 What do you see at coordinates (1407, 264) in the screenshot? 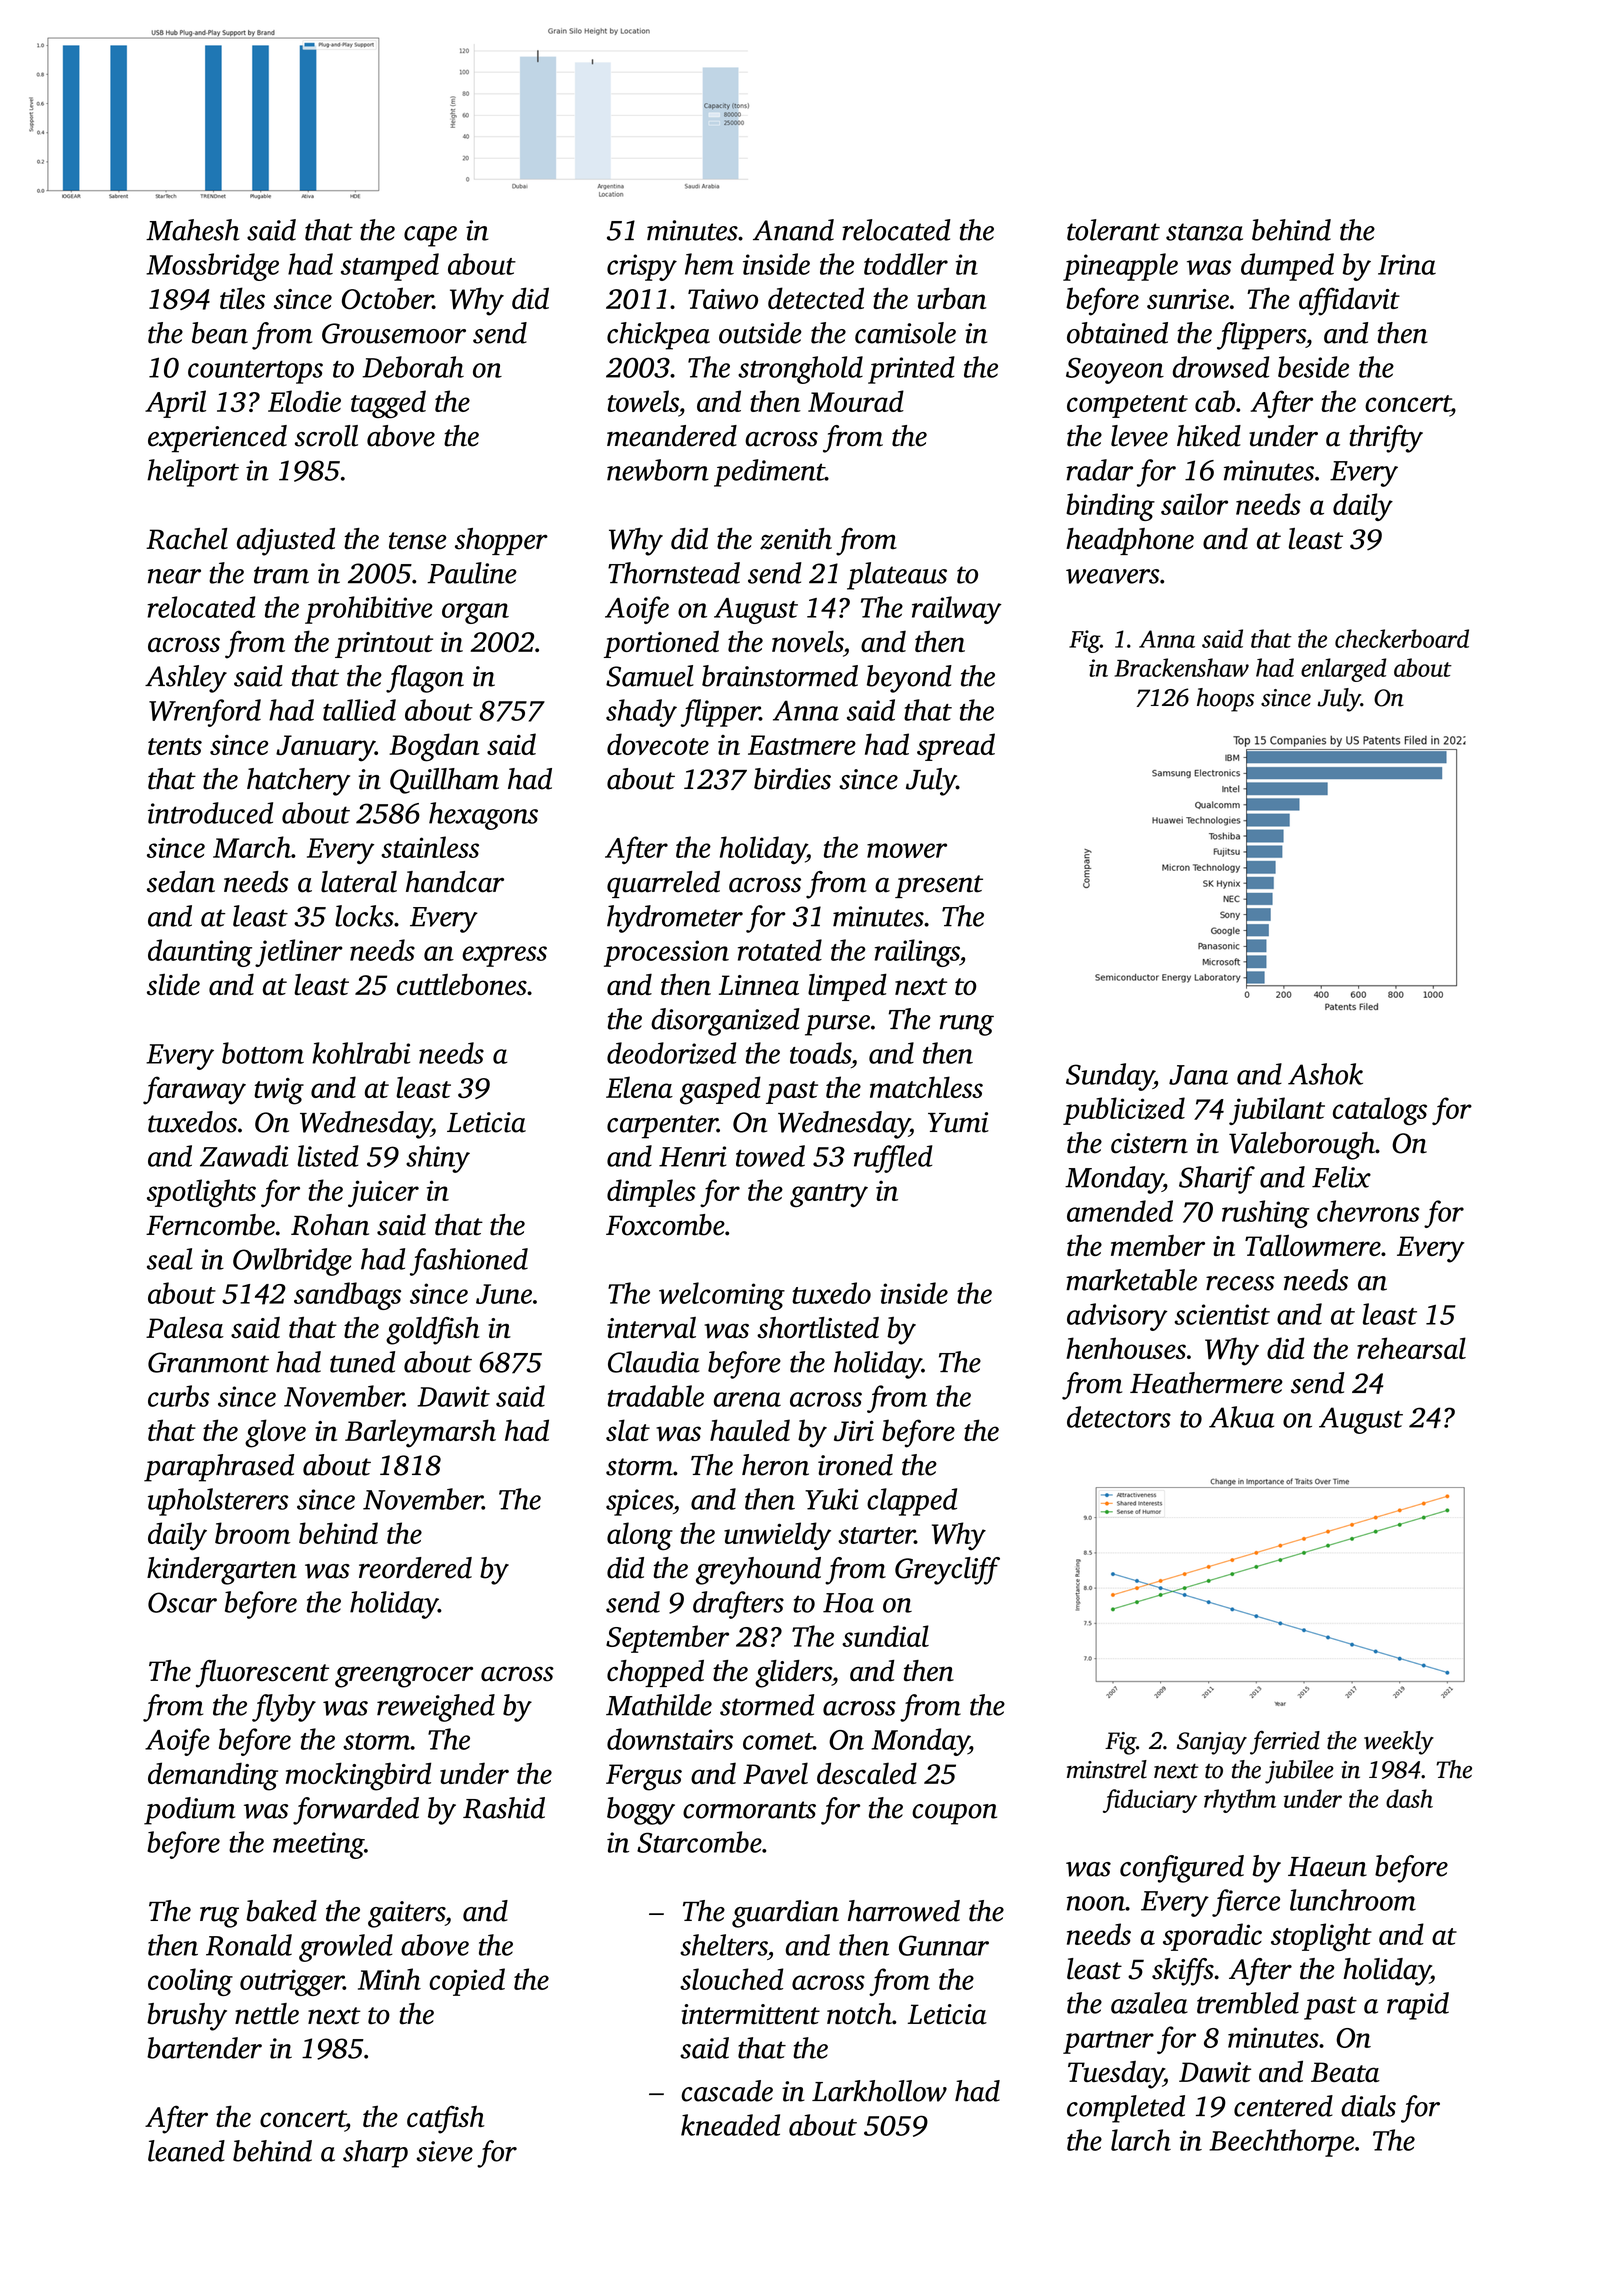
I see `Irina` at bounding box center [1407, 264].
